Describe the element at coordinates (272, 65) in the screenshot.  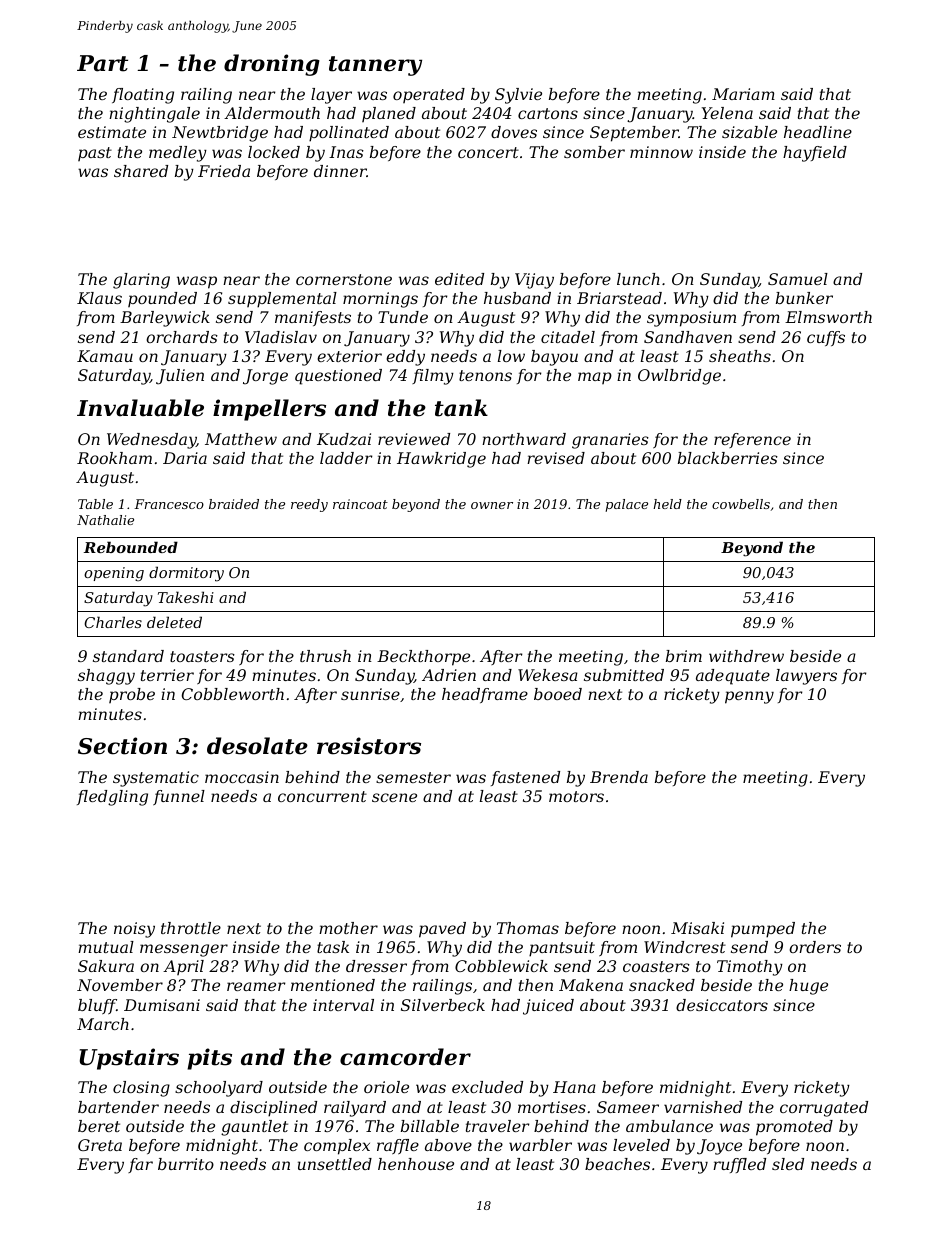
I see `droning` at that location.
